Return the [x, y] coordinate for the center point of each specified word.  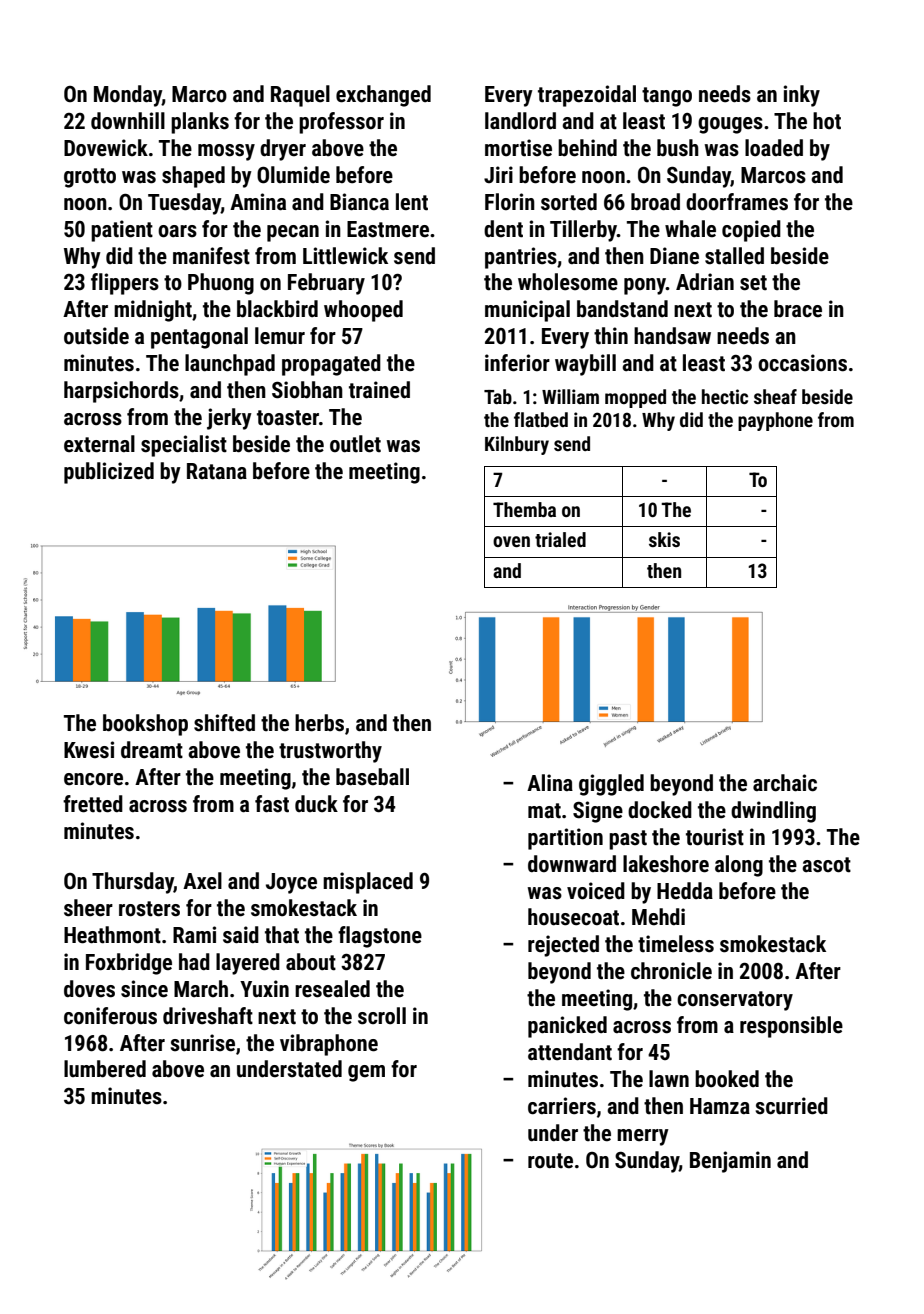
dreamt [152, 750]
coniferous [110, 1016]
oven [511, 541]
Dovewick [106, 148]
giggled [611, 785]
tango [667, 97]
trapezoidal [587, 96]
